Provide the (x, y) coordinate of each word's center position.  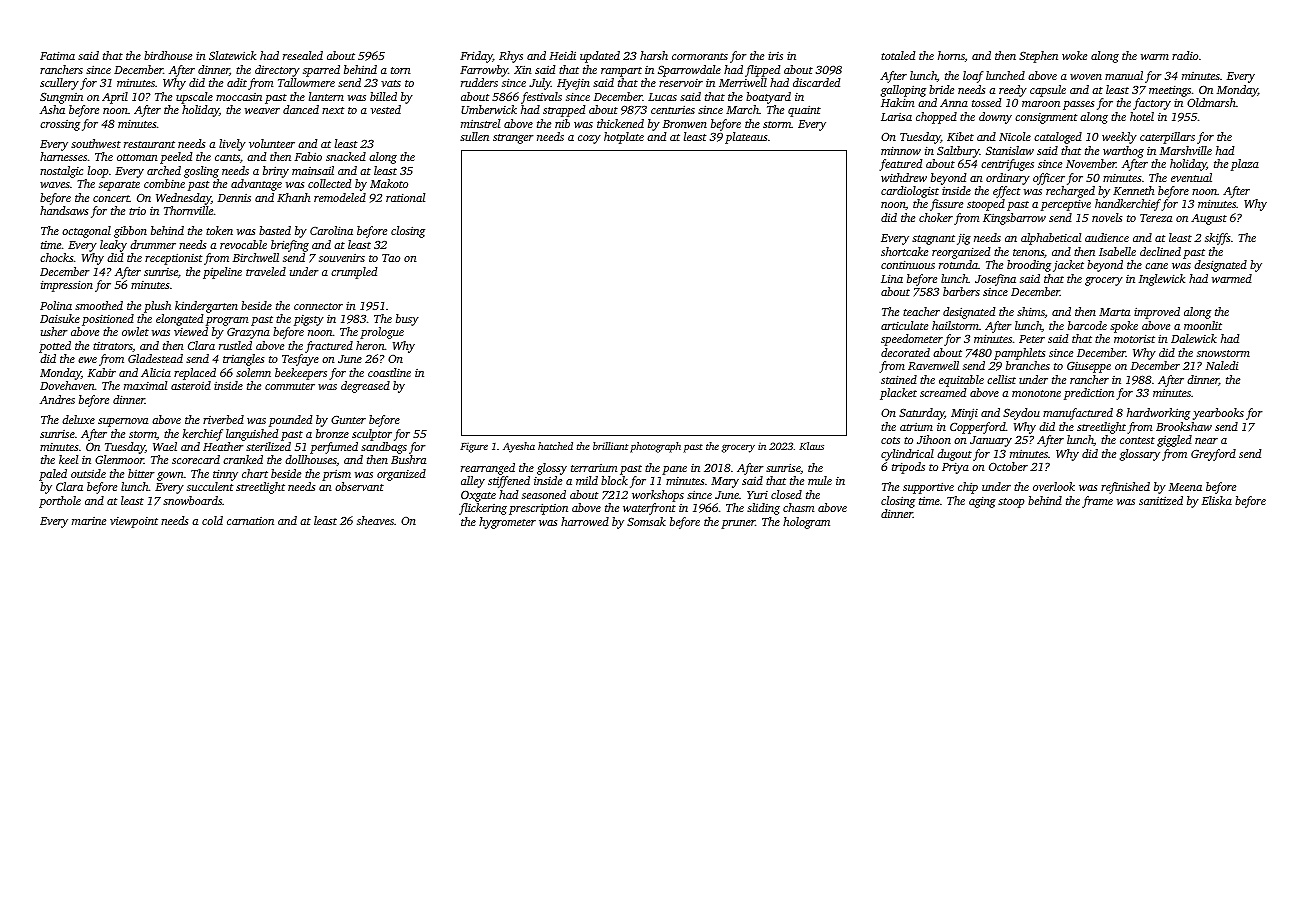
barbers (961, 291)
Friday (476, 57)
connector (318, 306)
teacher (921, 311)
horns (951, 55)
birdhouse (168, 55)
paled (53, 475)
